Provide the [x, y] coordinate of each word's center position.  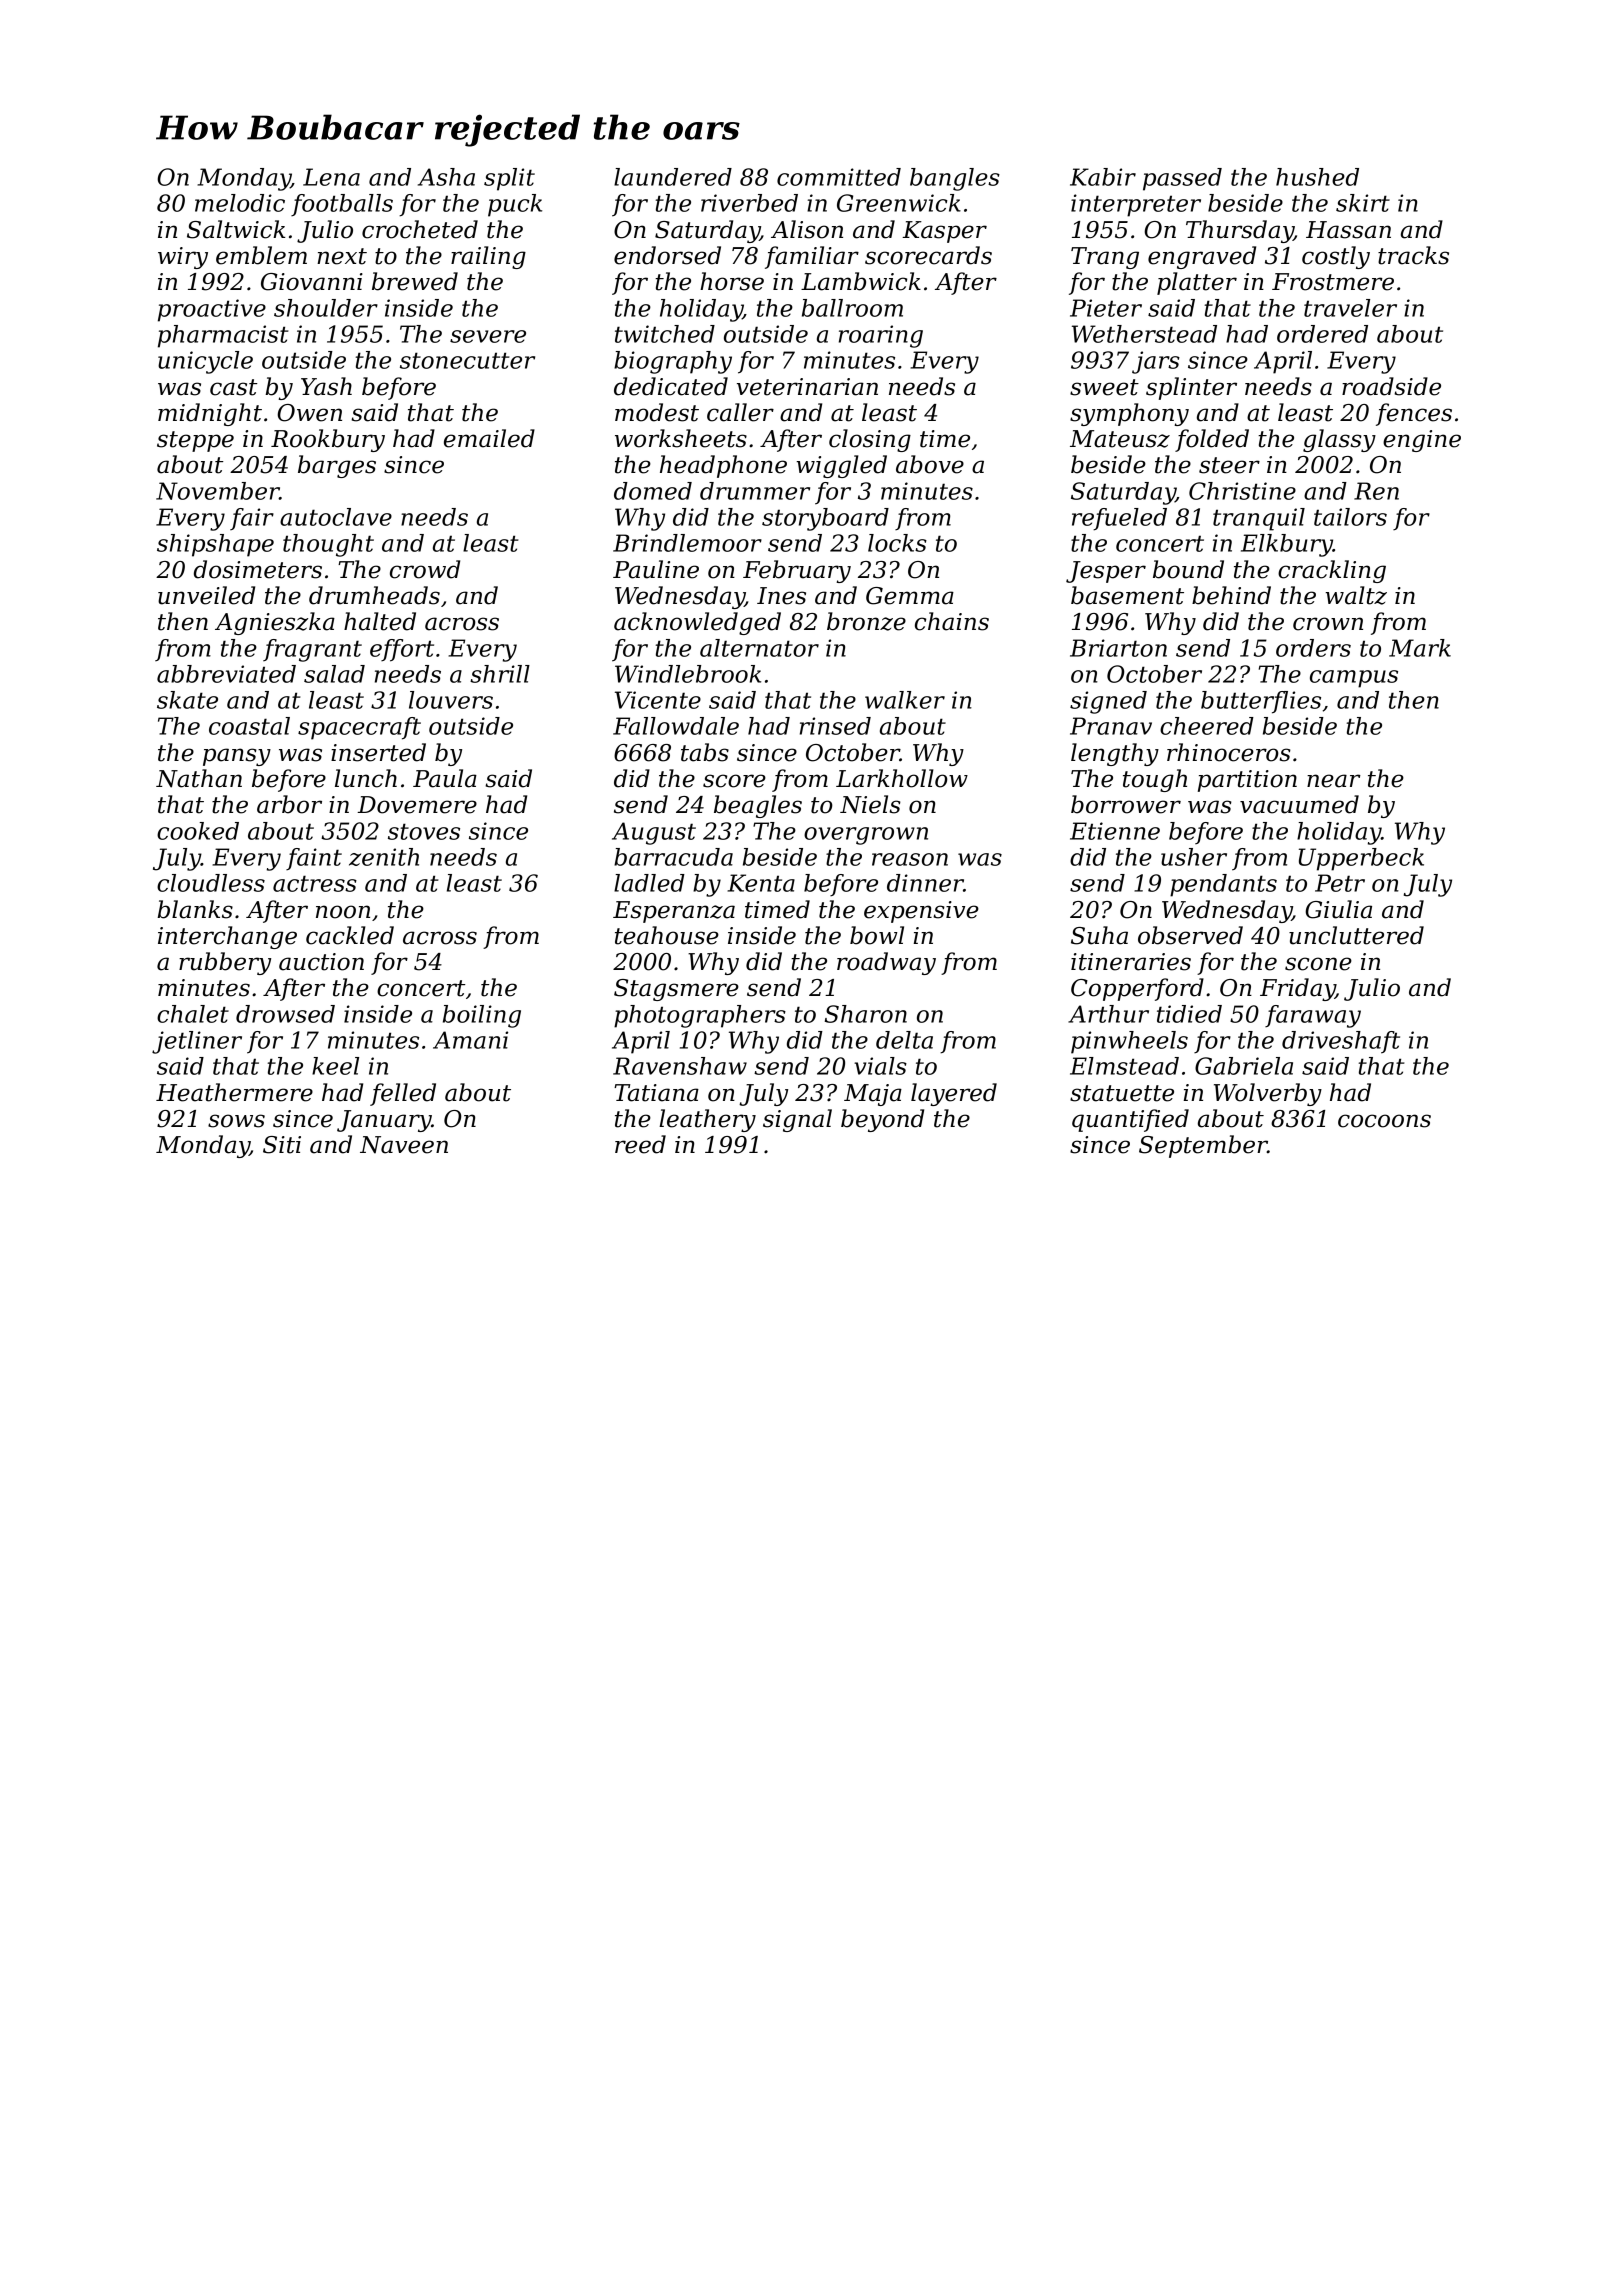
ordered [1322, 334]
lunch [366, 778]
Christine [1242, 491]
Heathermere [234, 1092]
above [930, 464]
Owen [309, 413]
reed [640, 1144]
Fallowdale [676, 726]
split [509, 179]
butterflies [1261, 702]
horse [732, 281]
